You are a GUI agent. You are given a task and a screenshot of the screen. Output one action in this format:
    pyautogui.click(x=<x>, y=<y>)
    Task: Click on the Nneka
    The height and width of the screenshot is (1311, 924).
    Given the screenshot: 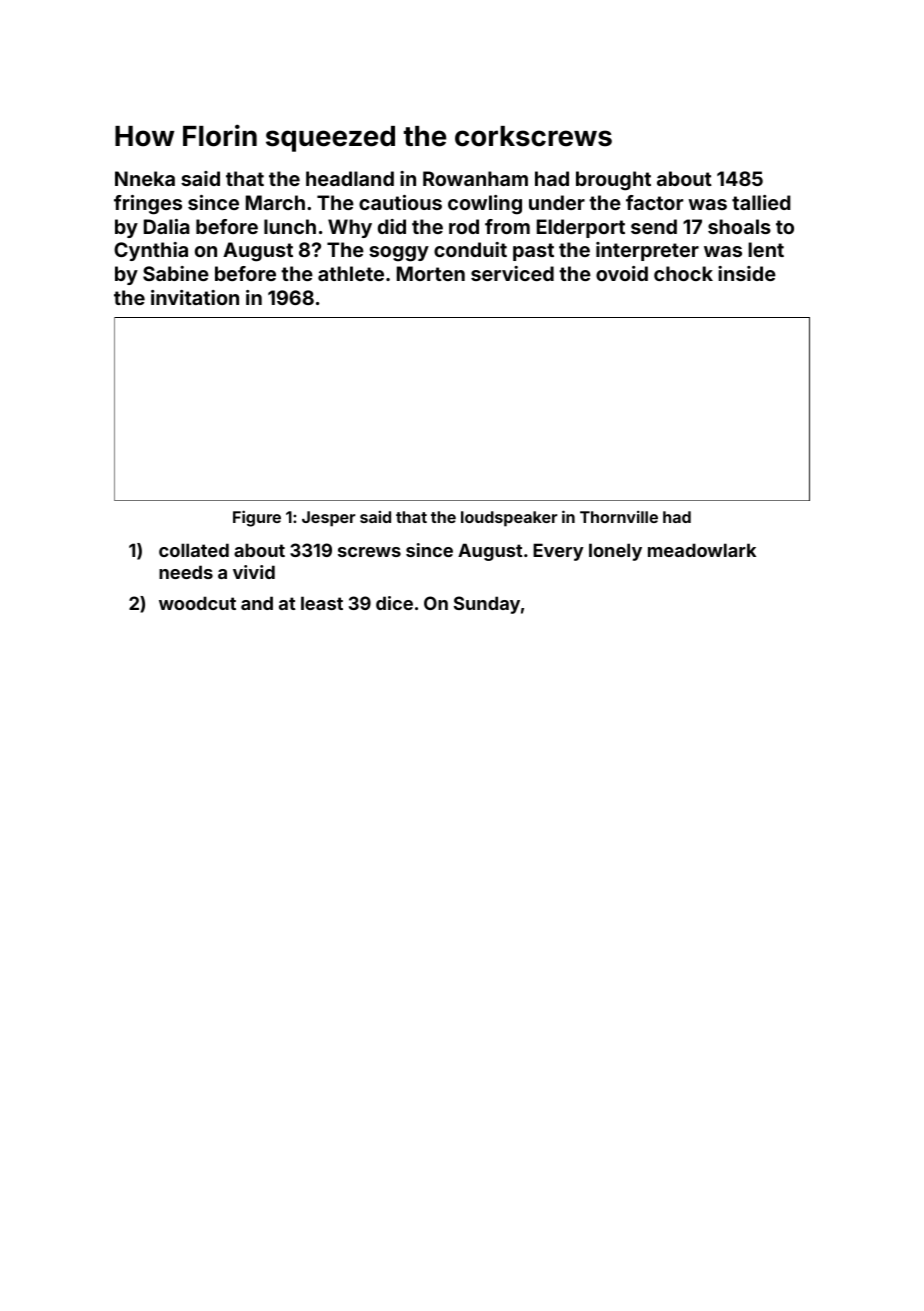 What is the action you would take?
    pyautogui.click(x=145, y=178)
